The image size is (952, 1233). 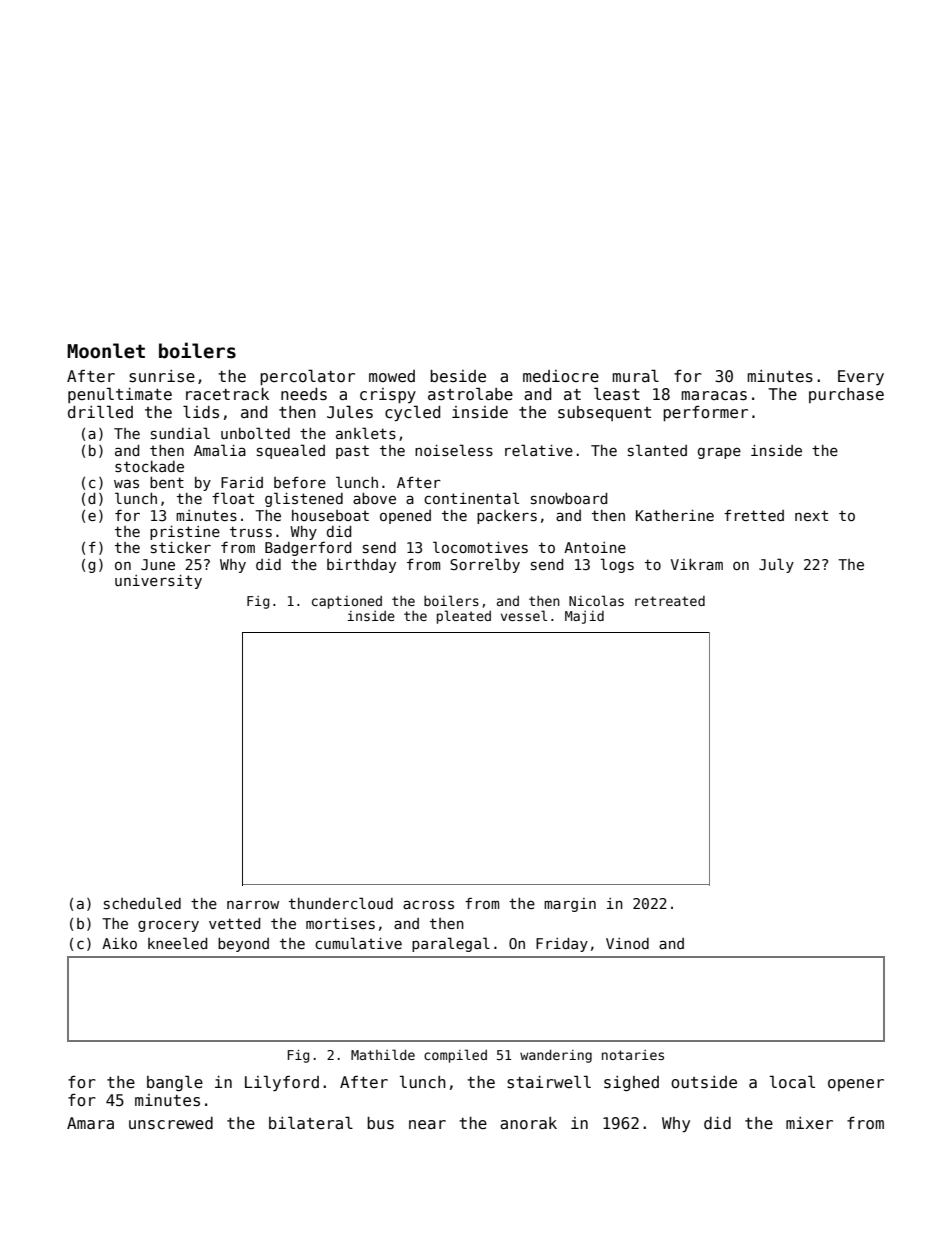 What do you see at coordinates (177, 943) in the document?
I see `kneeled` at bounding box center [177, 943].
